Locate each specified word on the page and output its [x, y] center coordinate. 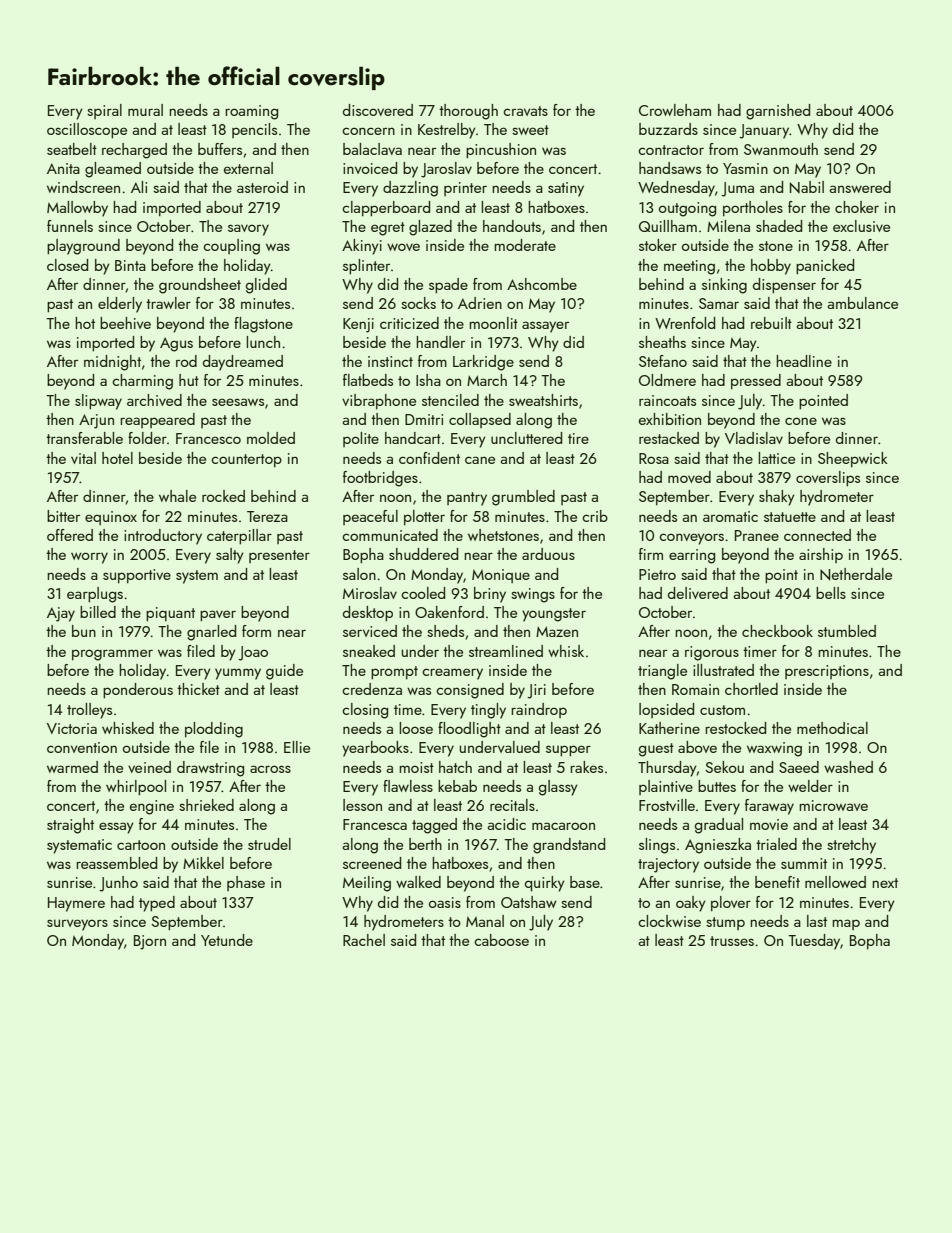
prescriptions [827, 672]
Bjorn [150, 942]
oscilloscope [87, 130]
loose [416, 728]
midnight [112, 363]
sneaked [369, 651]
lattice [776, 458]
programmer [112, 655]
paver [218, 615]
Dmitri [424, 419]
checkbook [777, 631]
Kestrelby [447, 131]
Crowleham [675, 110]
